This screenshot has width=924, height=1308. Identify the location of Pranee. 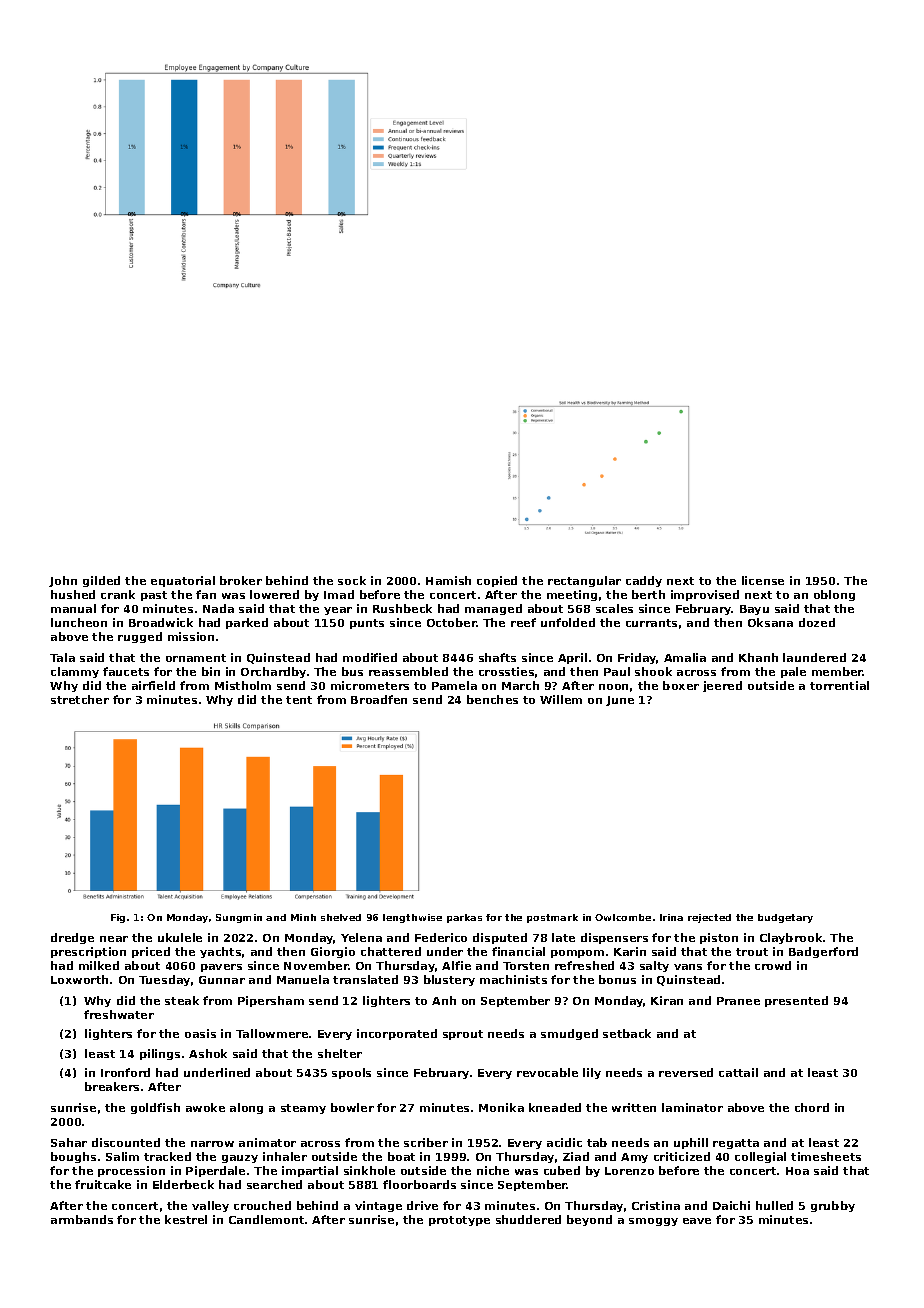
(738, 1001).
